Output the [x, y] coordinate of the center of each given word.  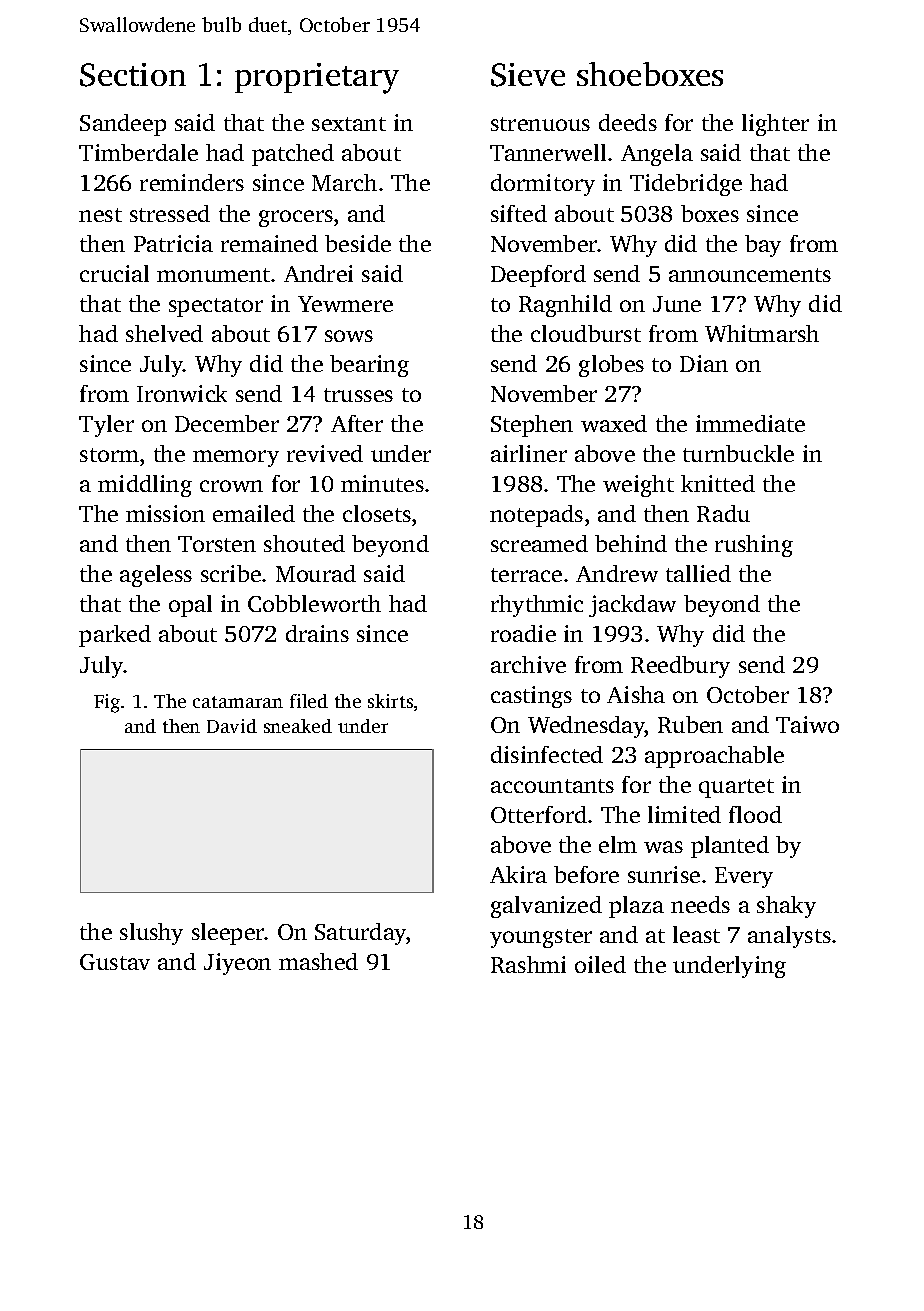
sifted [519, 213]
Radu [723, 513]
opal [190, 606]
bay [763, 246]
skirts [390, 701]
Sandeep [123, 125]
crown [231, 486]
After [357, 423]
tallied [698, 573]
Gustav [115, 962]
